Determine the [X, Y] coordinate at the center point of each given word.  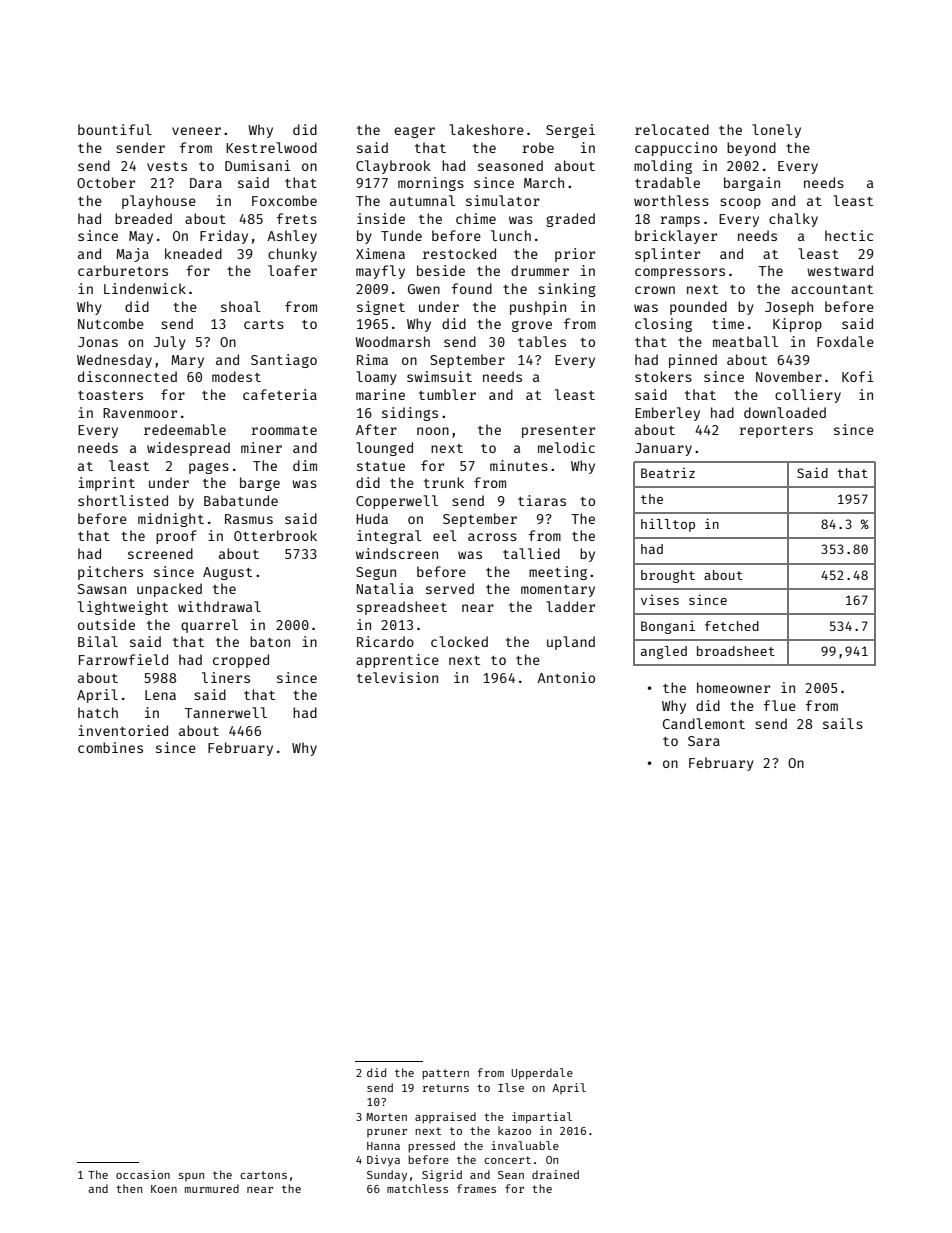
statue [381, 466]
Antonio [566, 677]
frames [476, 1188]
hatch [98, 712]
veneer [196, 131]
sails [843, 723]
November [789, 376]
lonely [776, 131]
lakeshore [486, 129]
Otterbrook [275, 535]
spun [191, 1177]
